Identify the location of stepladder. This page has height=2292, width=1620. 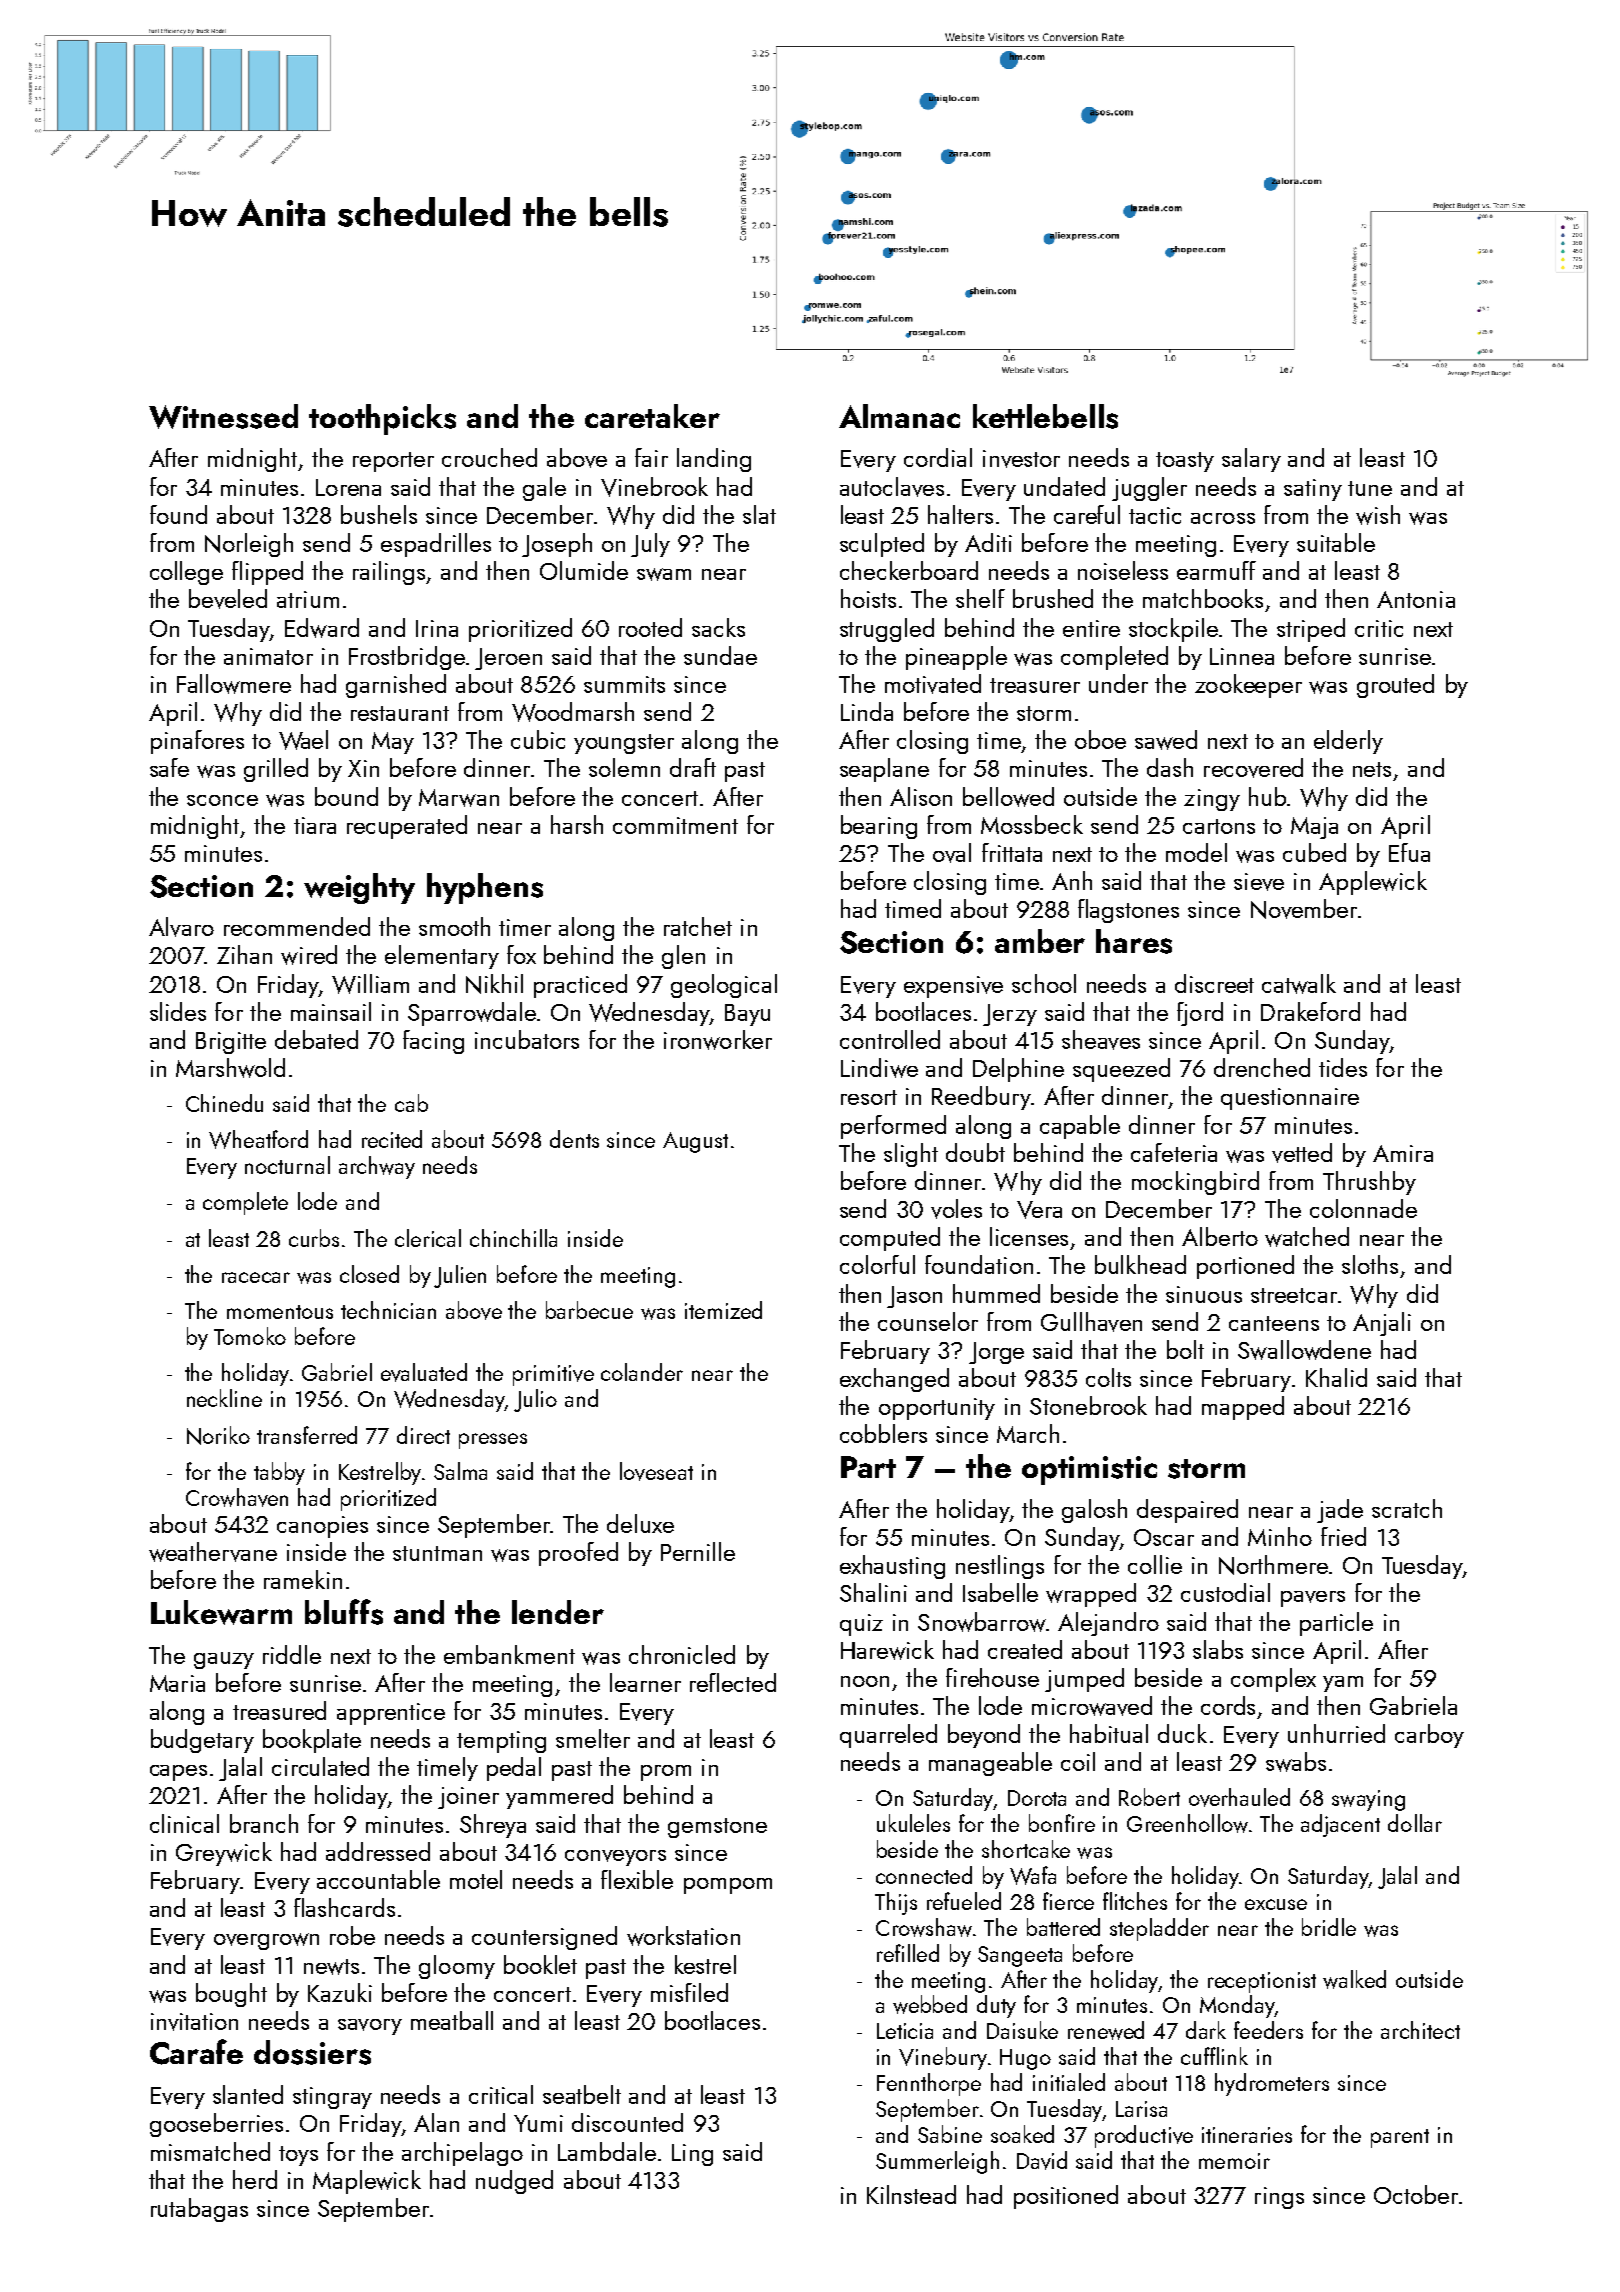
(1159, 1929).
